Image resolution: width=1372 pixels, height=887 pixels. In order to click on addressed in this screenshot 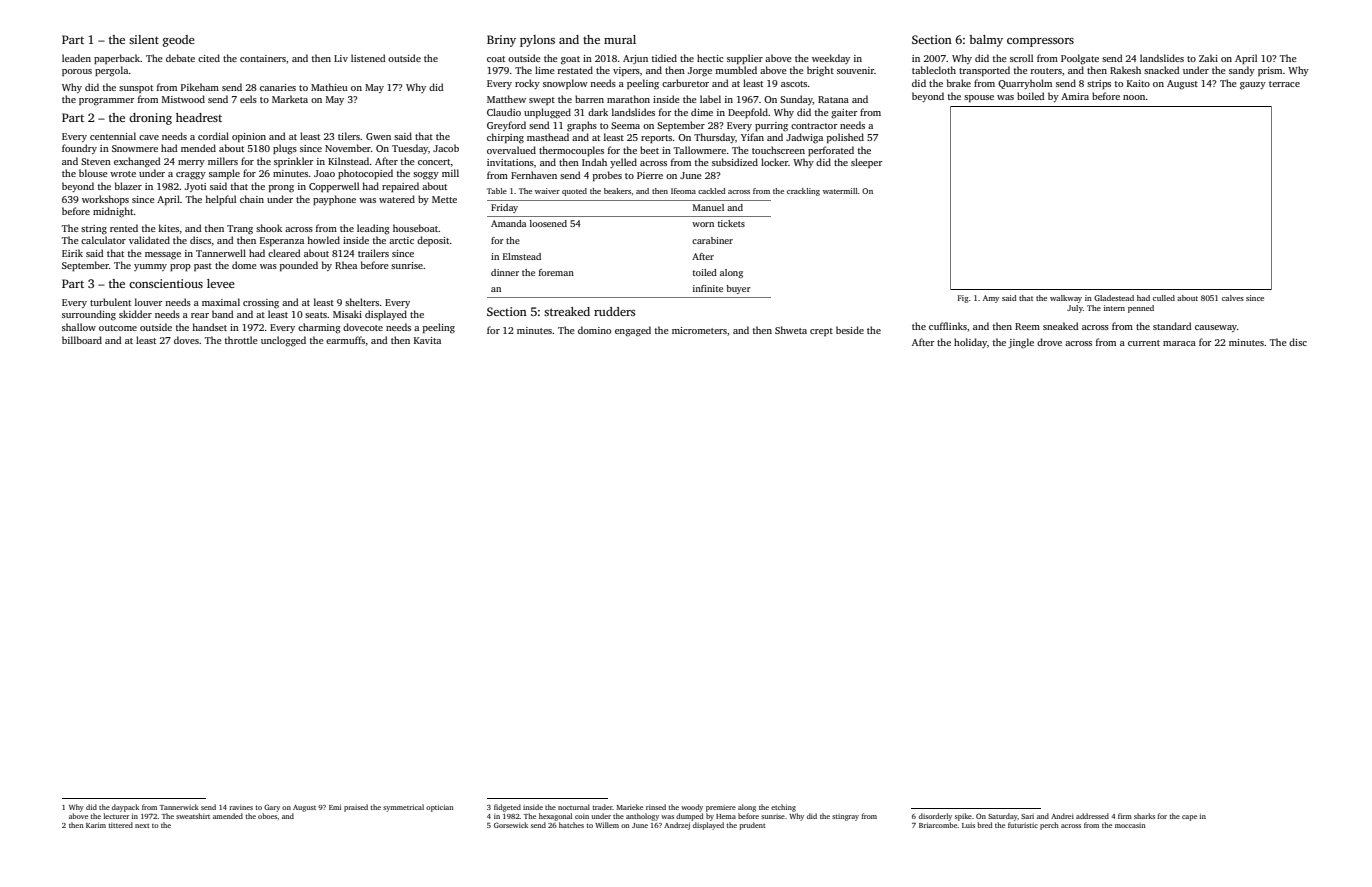, I will do `click(1092, 816)`.
